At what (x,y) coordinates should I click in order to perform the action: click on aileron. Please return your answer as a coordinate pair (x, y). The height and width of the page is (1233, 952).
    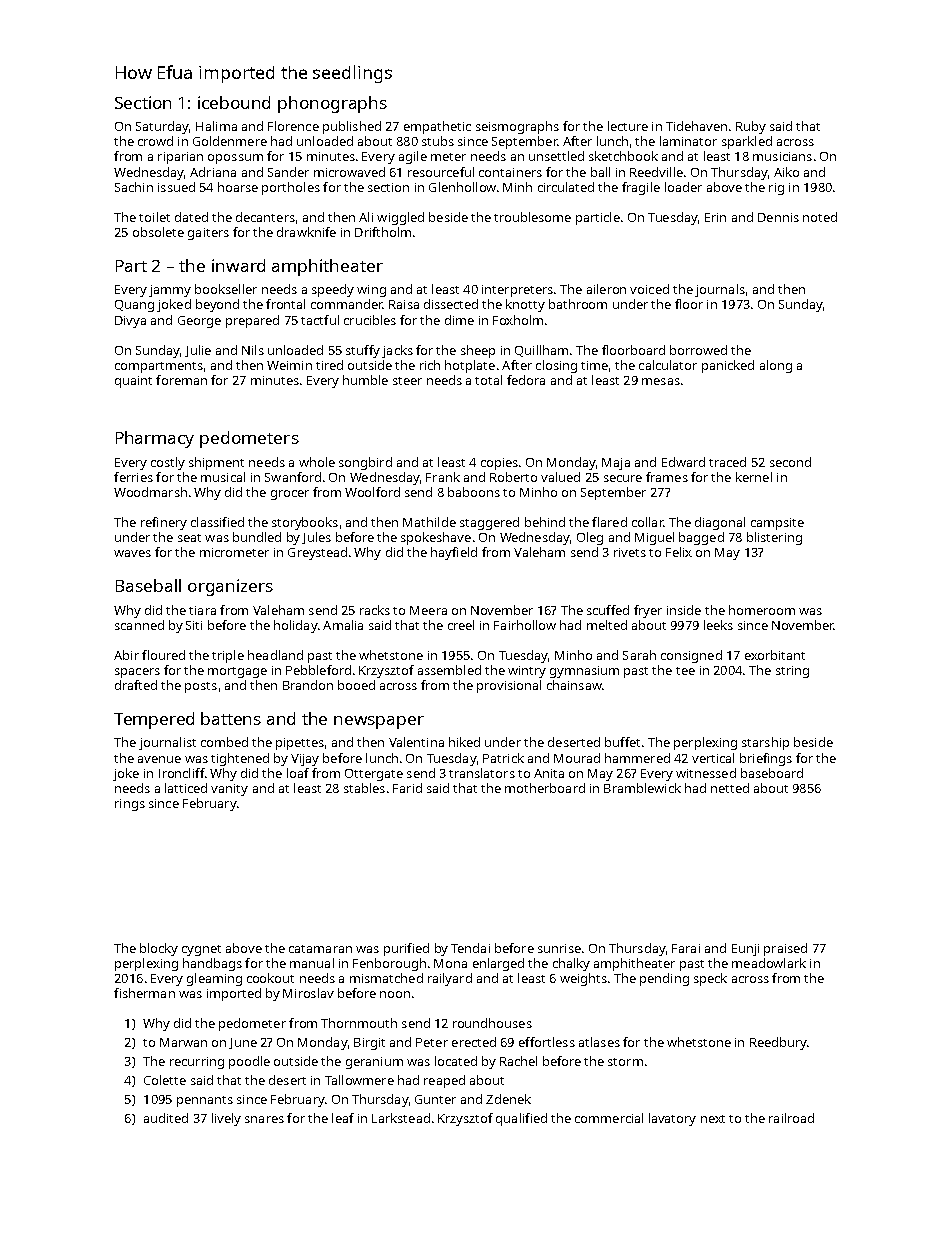
    Looking at the image, I should click on (606, 289).
